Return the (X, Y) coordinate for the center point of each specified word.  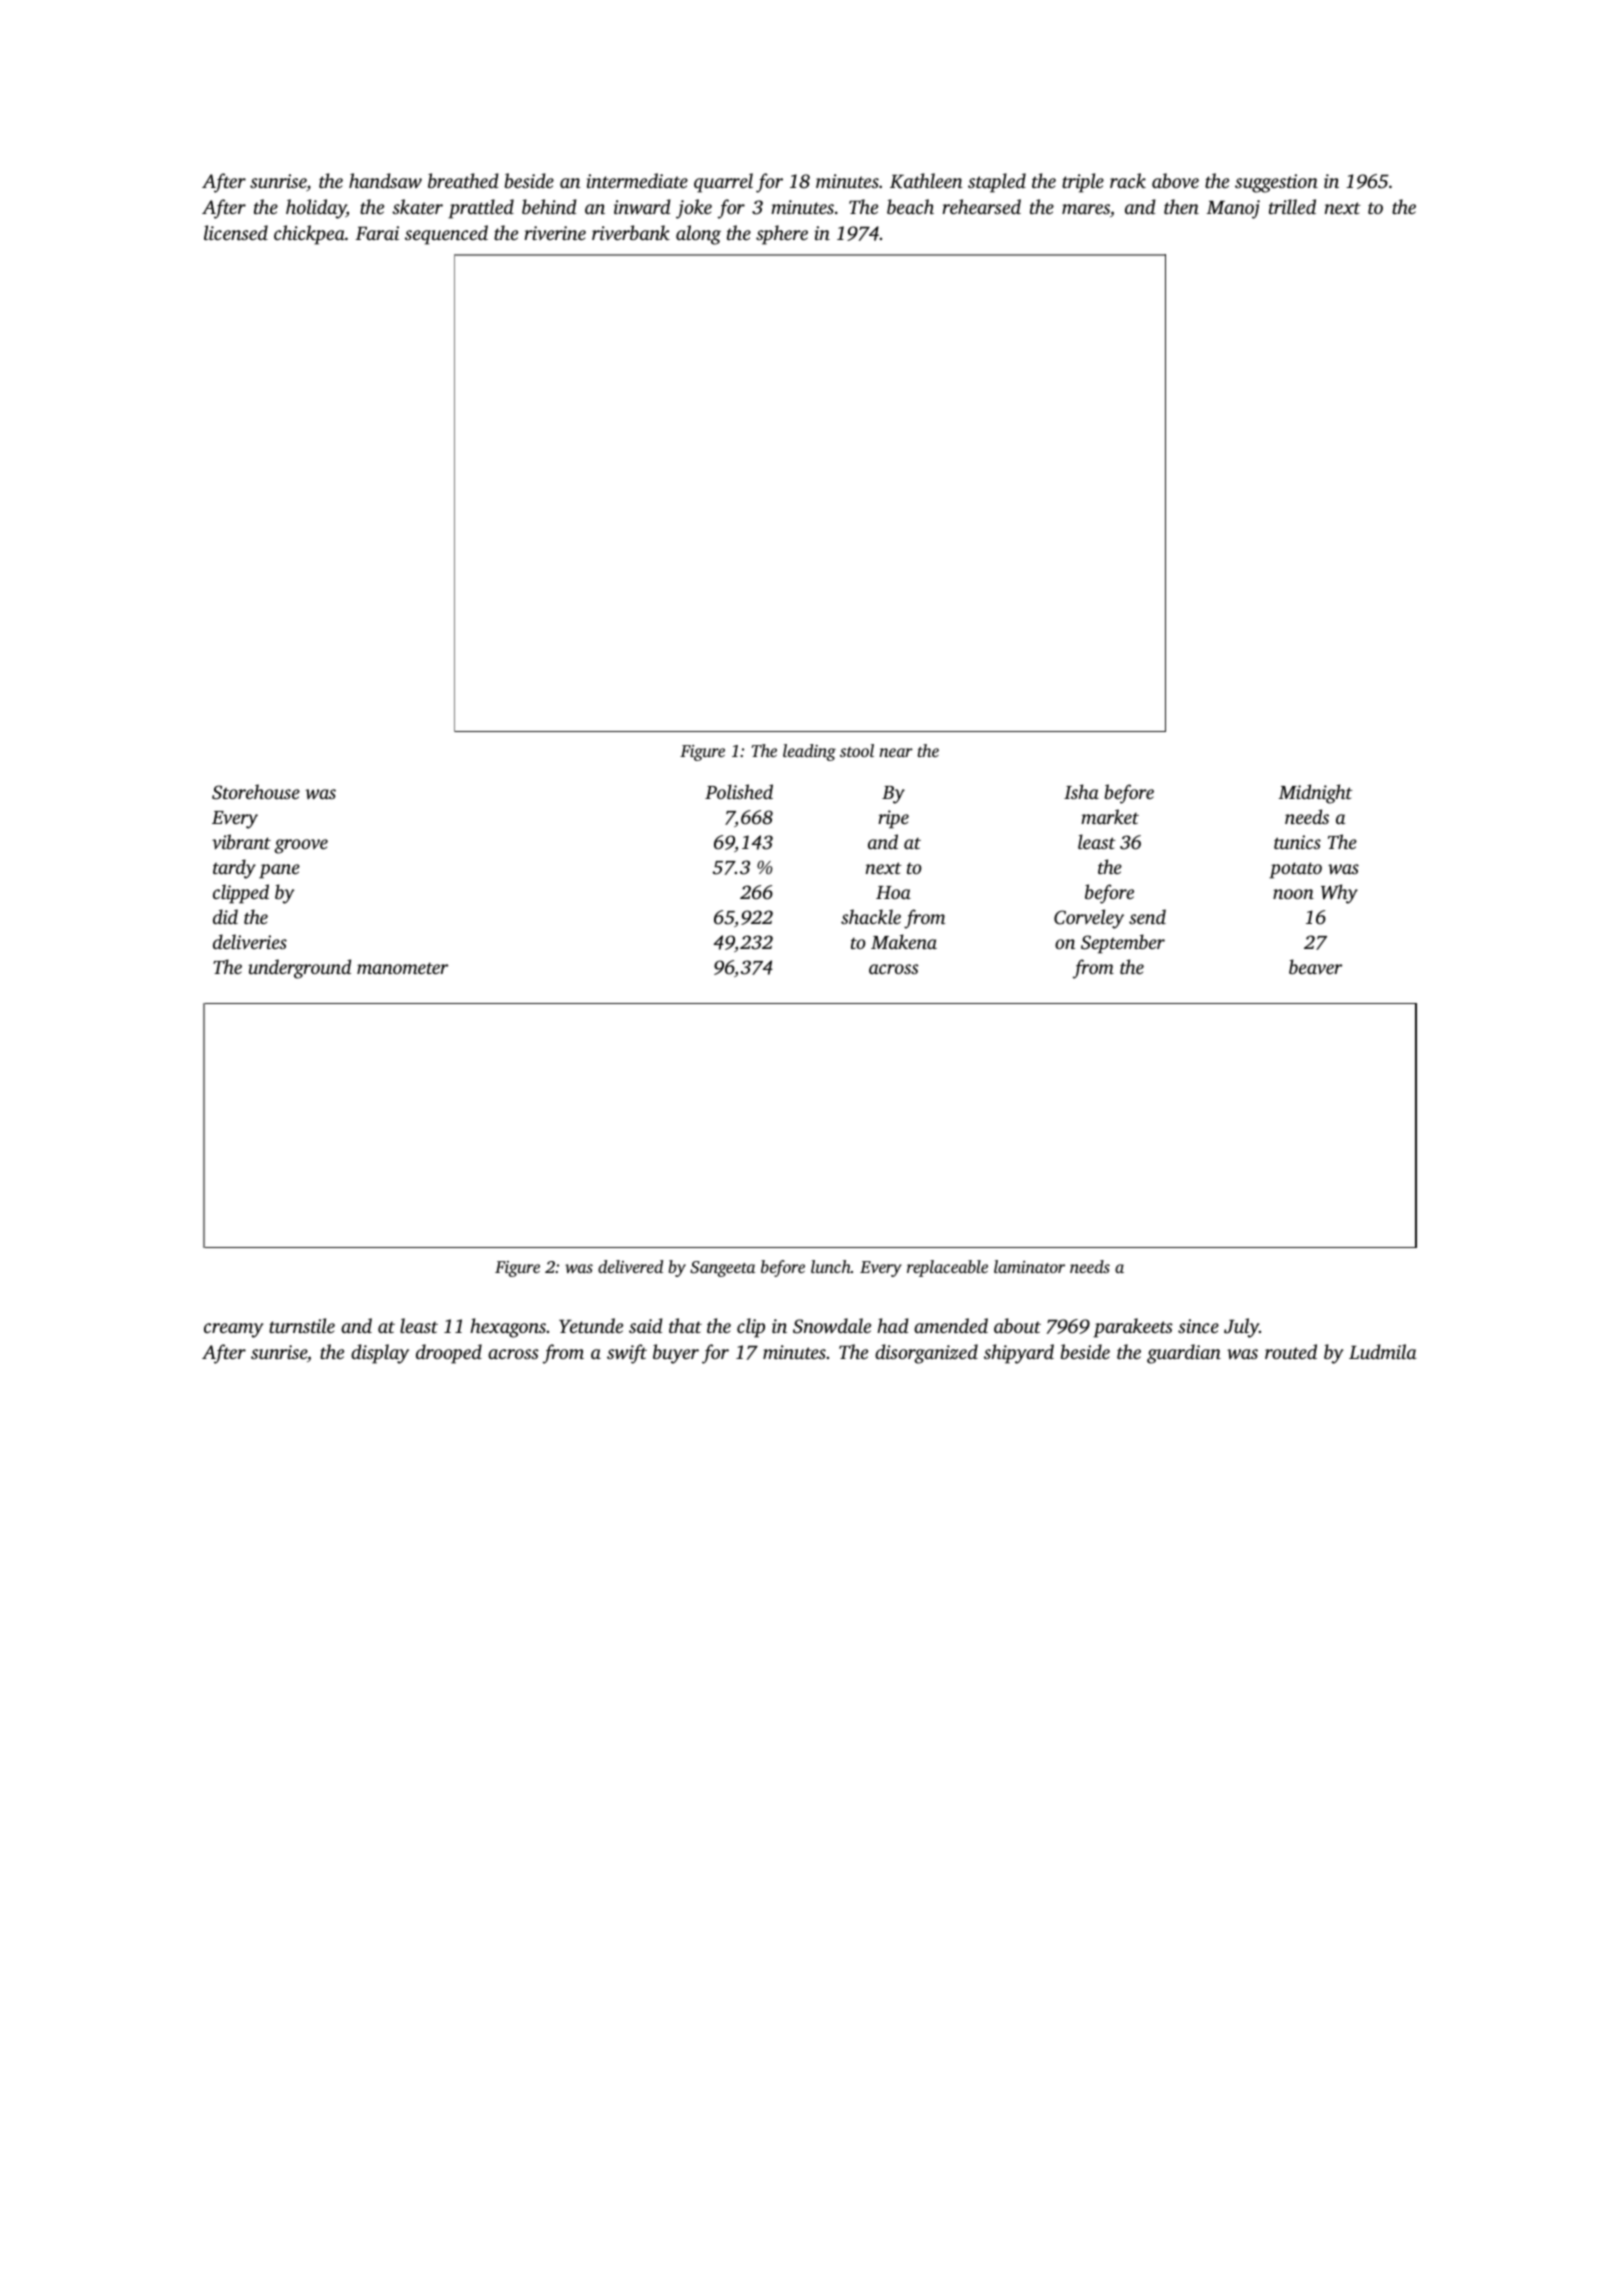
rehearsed (981, 206)
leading (809, 752)
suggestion (1276, 183)
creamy (233, 1330)
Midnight (1316, 794)
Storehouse (256, 792)
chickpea (309, 235)
